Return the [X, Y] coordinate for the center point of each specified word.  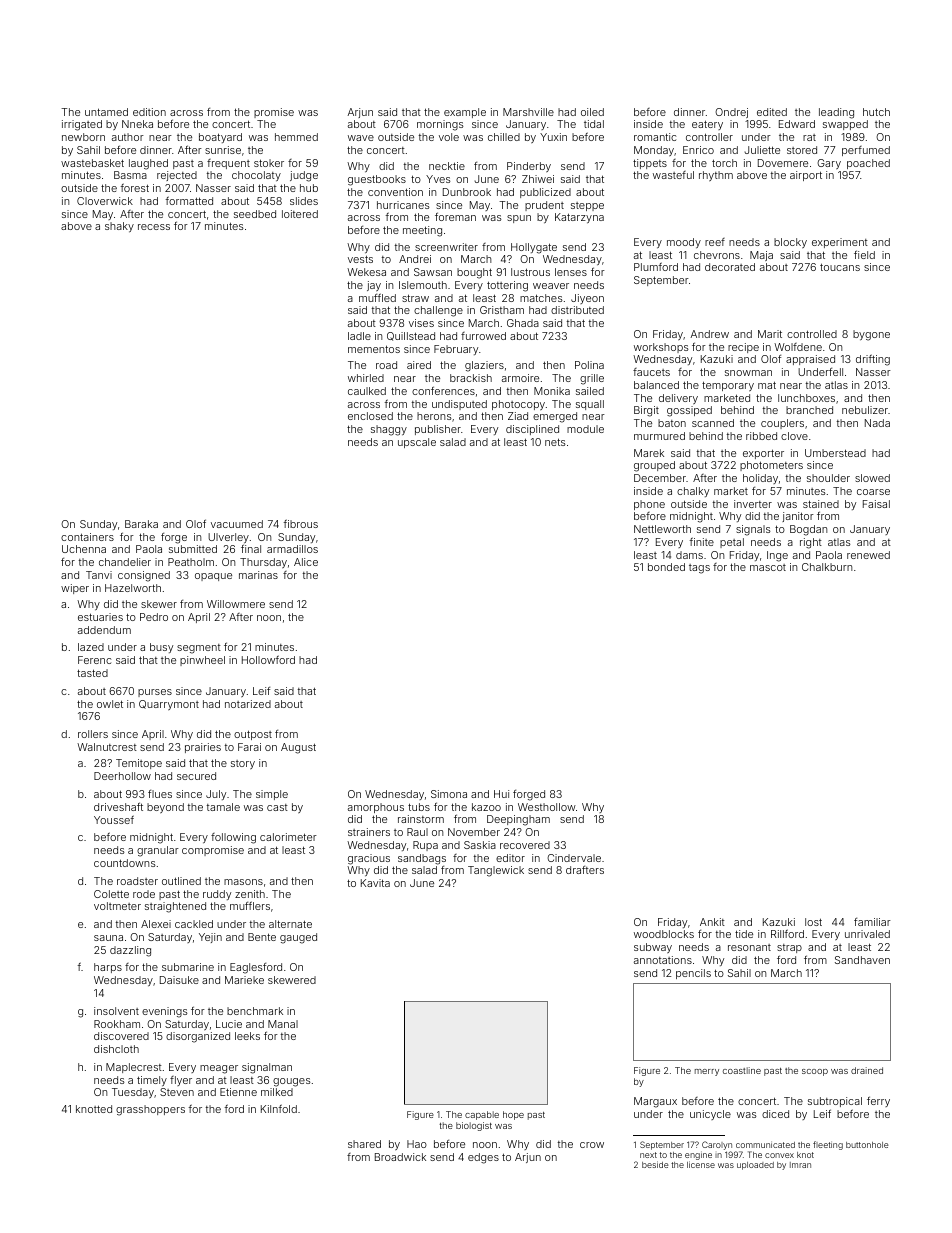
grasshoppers [150, 1110]
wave [361, 138]
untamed [106, 112]
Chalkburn [827, 567]
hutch [876, 112]
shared [364, 1144]
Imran [800, 1165]
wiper [75, 589]
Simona [449, 794]
